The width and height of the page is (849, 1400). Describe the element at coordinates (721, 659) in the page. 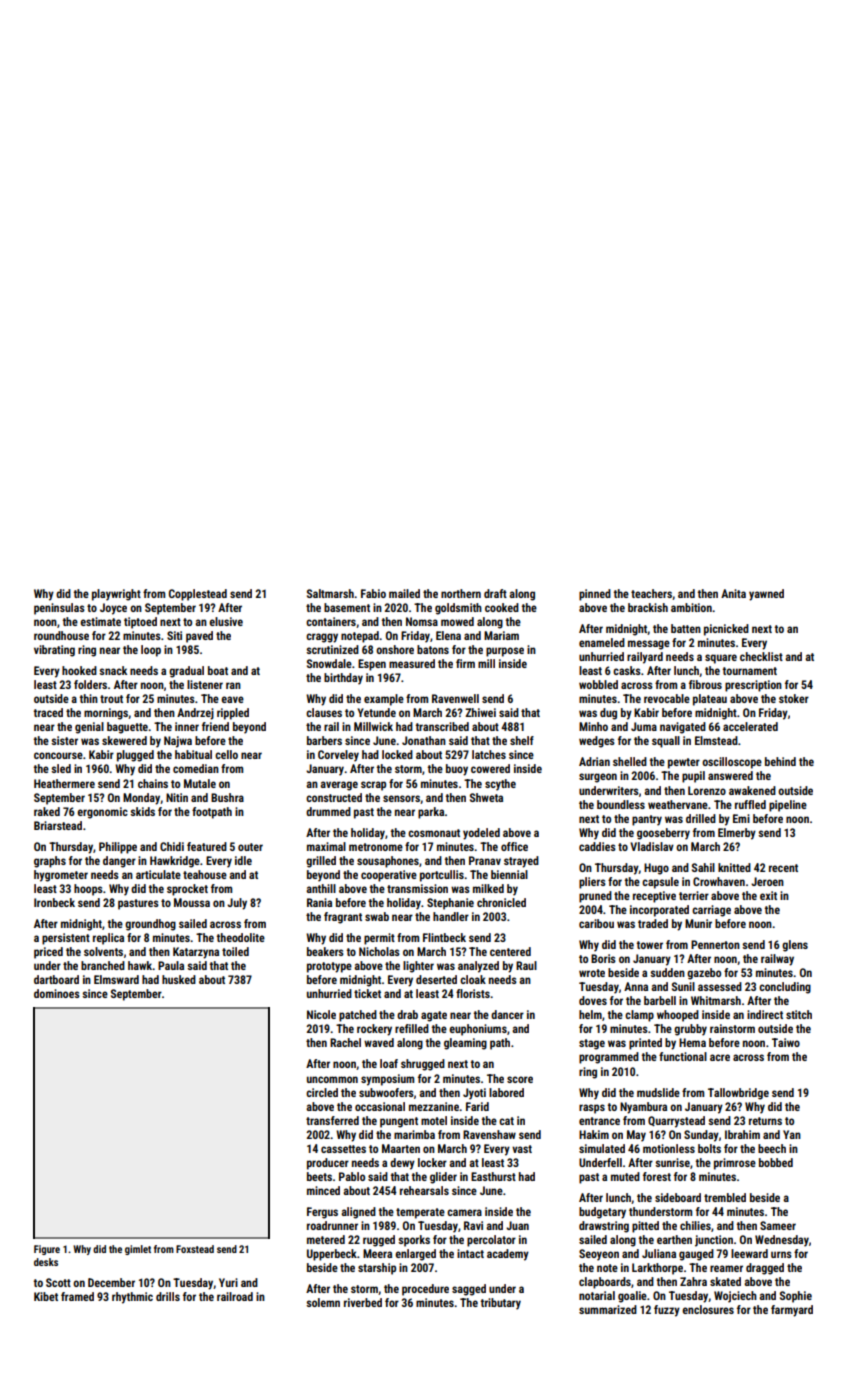

I see `square` at that location.
